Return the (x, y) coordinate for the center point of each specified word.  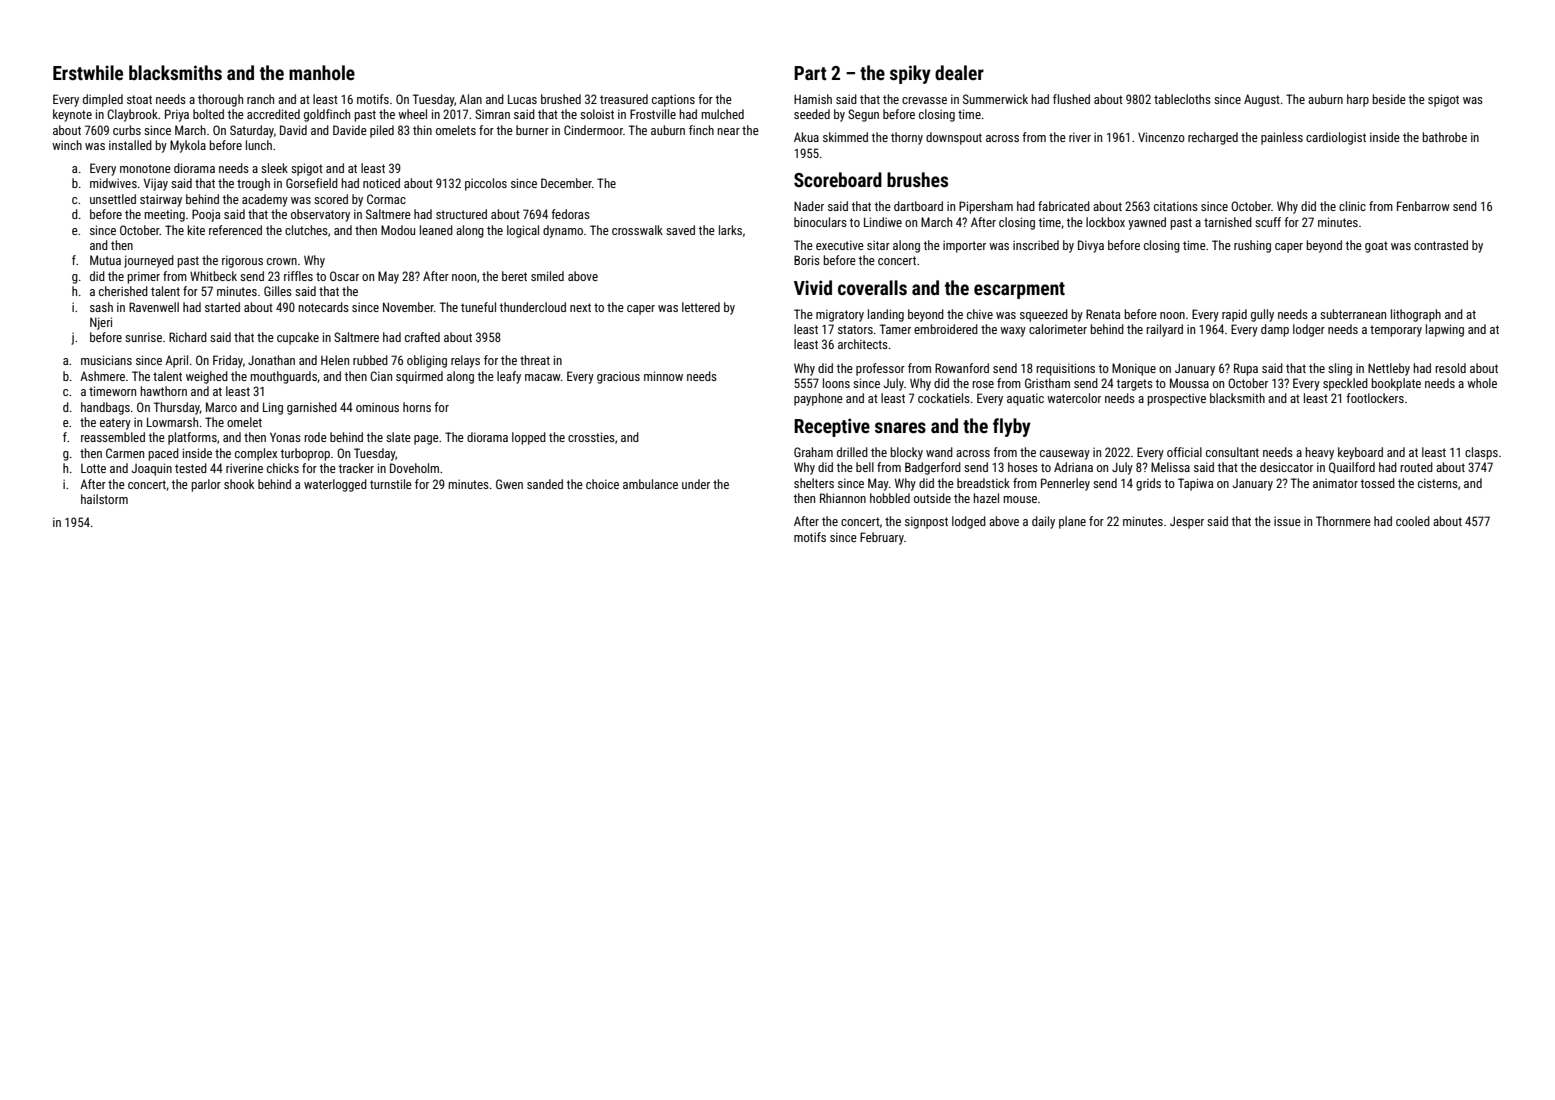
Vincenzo (1161, 137)
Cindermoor (593, 130)
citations (1176, 206)
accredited (273, 114)
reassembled (113, 437)
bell (865, 467)
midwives (113, 183)
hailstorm (104, 499)
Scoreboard (838, 179)
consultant (1232, 452)
